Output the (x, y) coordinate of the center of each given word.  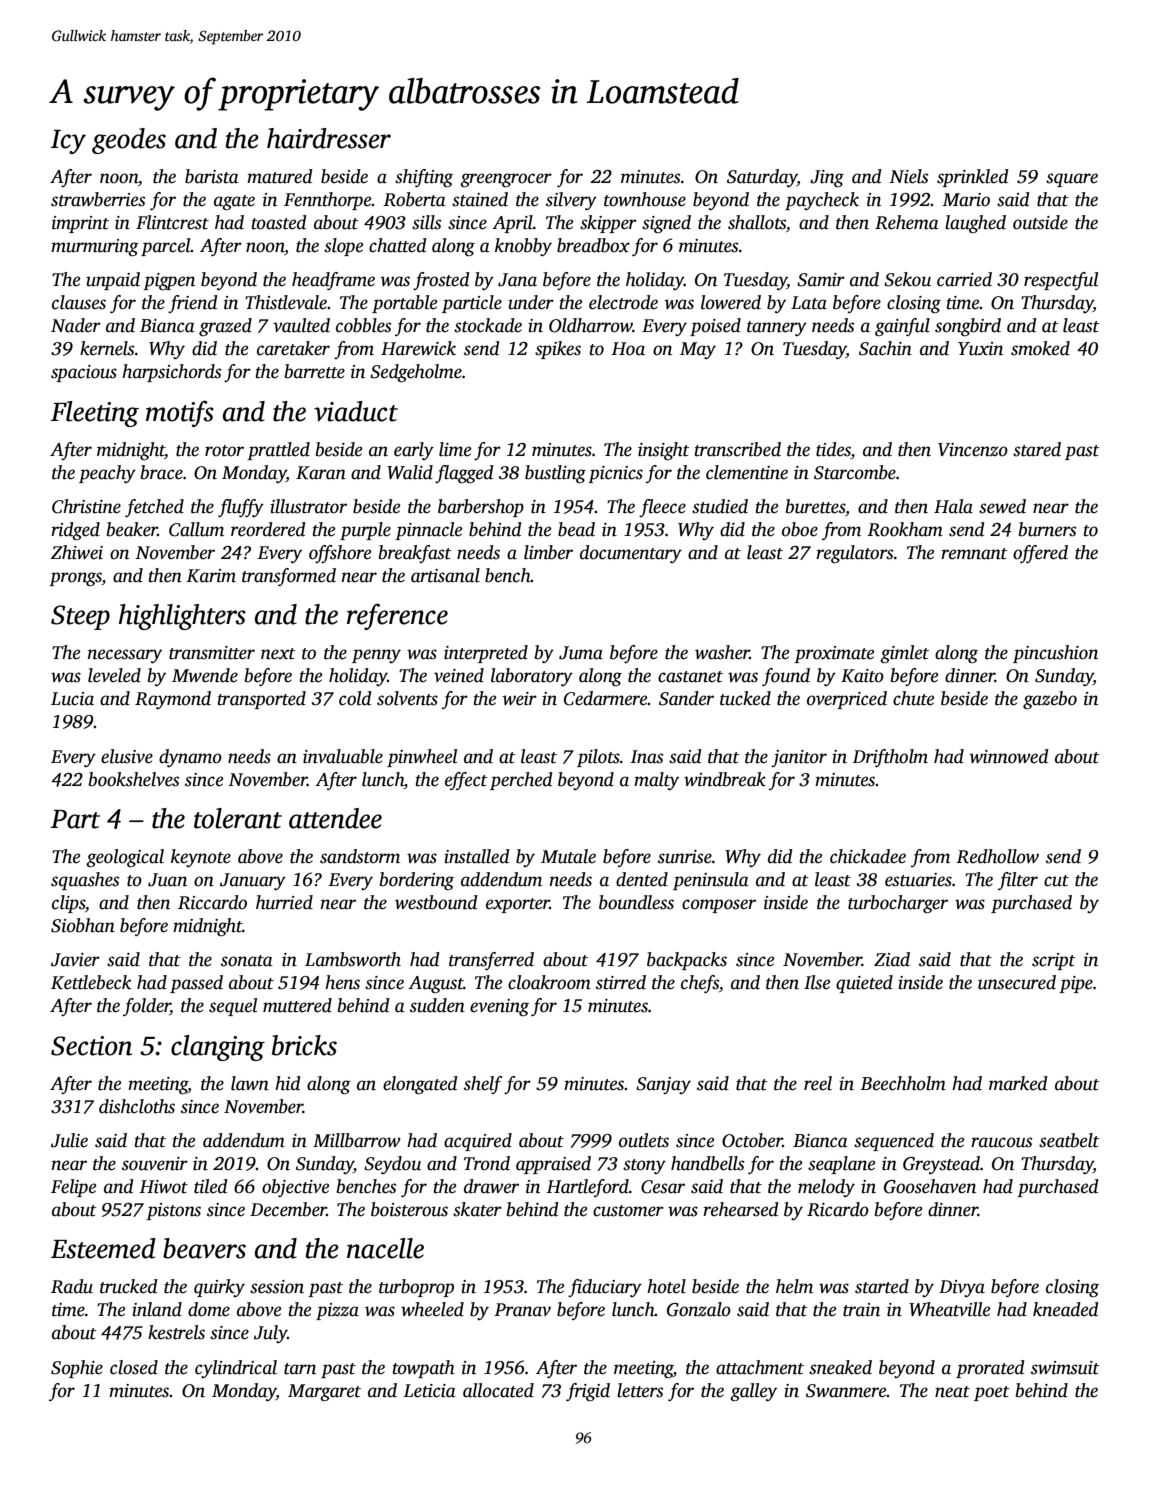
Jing (827, 179)
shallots (757, 222)
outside (1040, 222)
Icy (68, 142)
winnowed (1009, 756)
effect (466, 781)
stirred (621, 982)
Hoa (628, 349)
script (1053, 961)
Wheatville (949, 1309)
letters (640, 1390)
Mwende (205, 675)
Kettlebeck (91, 982)
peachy (107, 474)
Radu (72, 1286)
